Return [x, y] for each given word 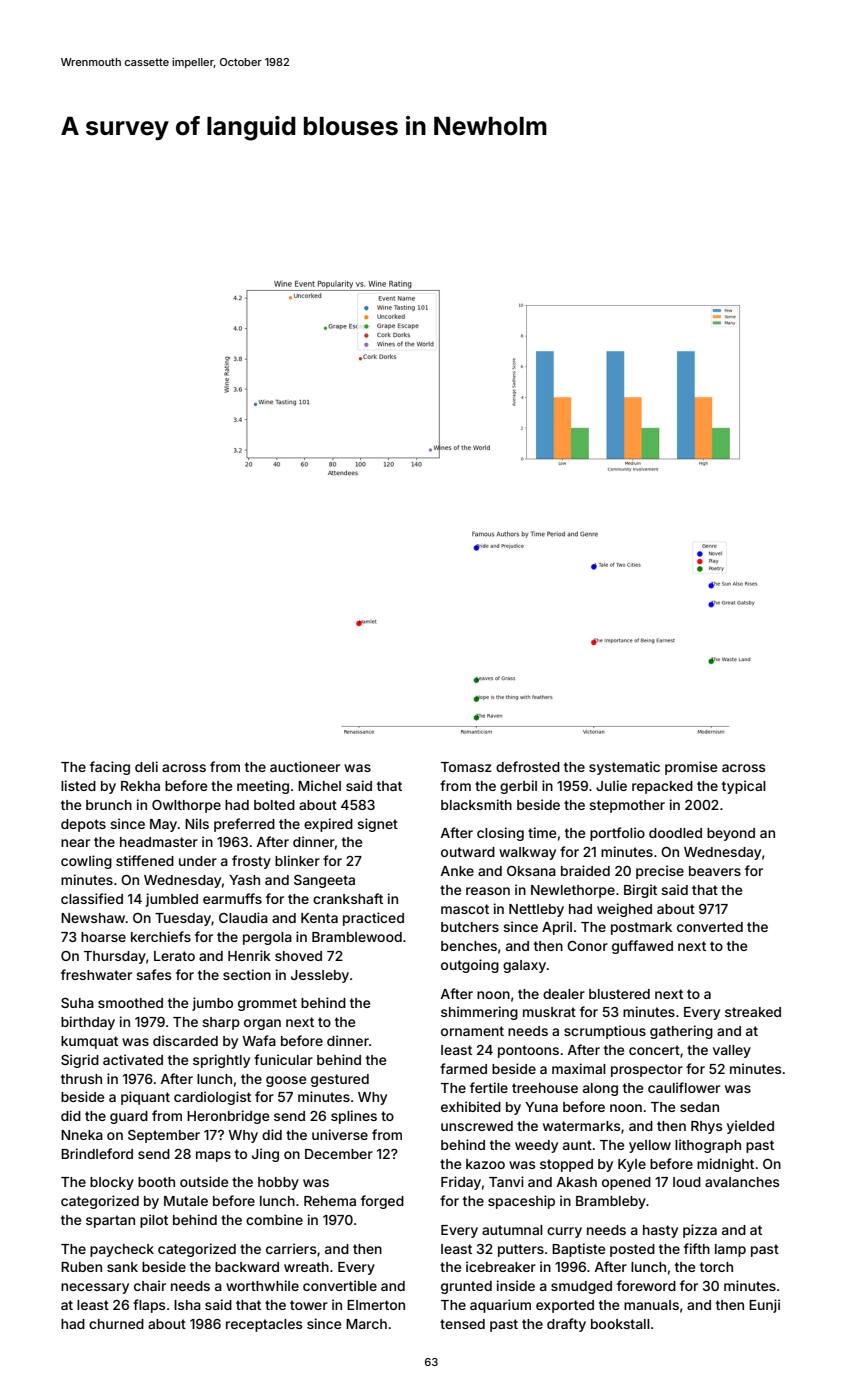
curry [564, 1232]
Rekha [140, 786]
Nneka [82, 1135]
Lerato [174, 956]
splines [354, 1117]
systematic [624, 768]
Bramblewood [357, 937]
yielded [750, 1127]
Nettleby [536, 910]
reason [488, 891]
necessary [95, 1288]
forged [382, 1202]
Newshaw [93, 918]
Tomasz [466, 767]
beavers [715, 871]
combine [274, 1219]
